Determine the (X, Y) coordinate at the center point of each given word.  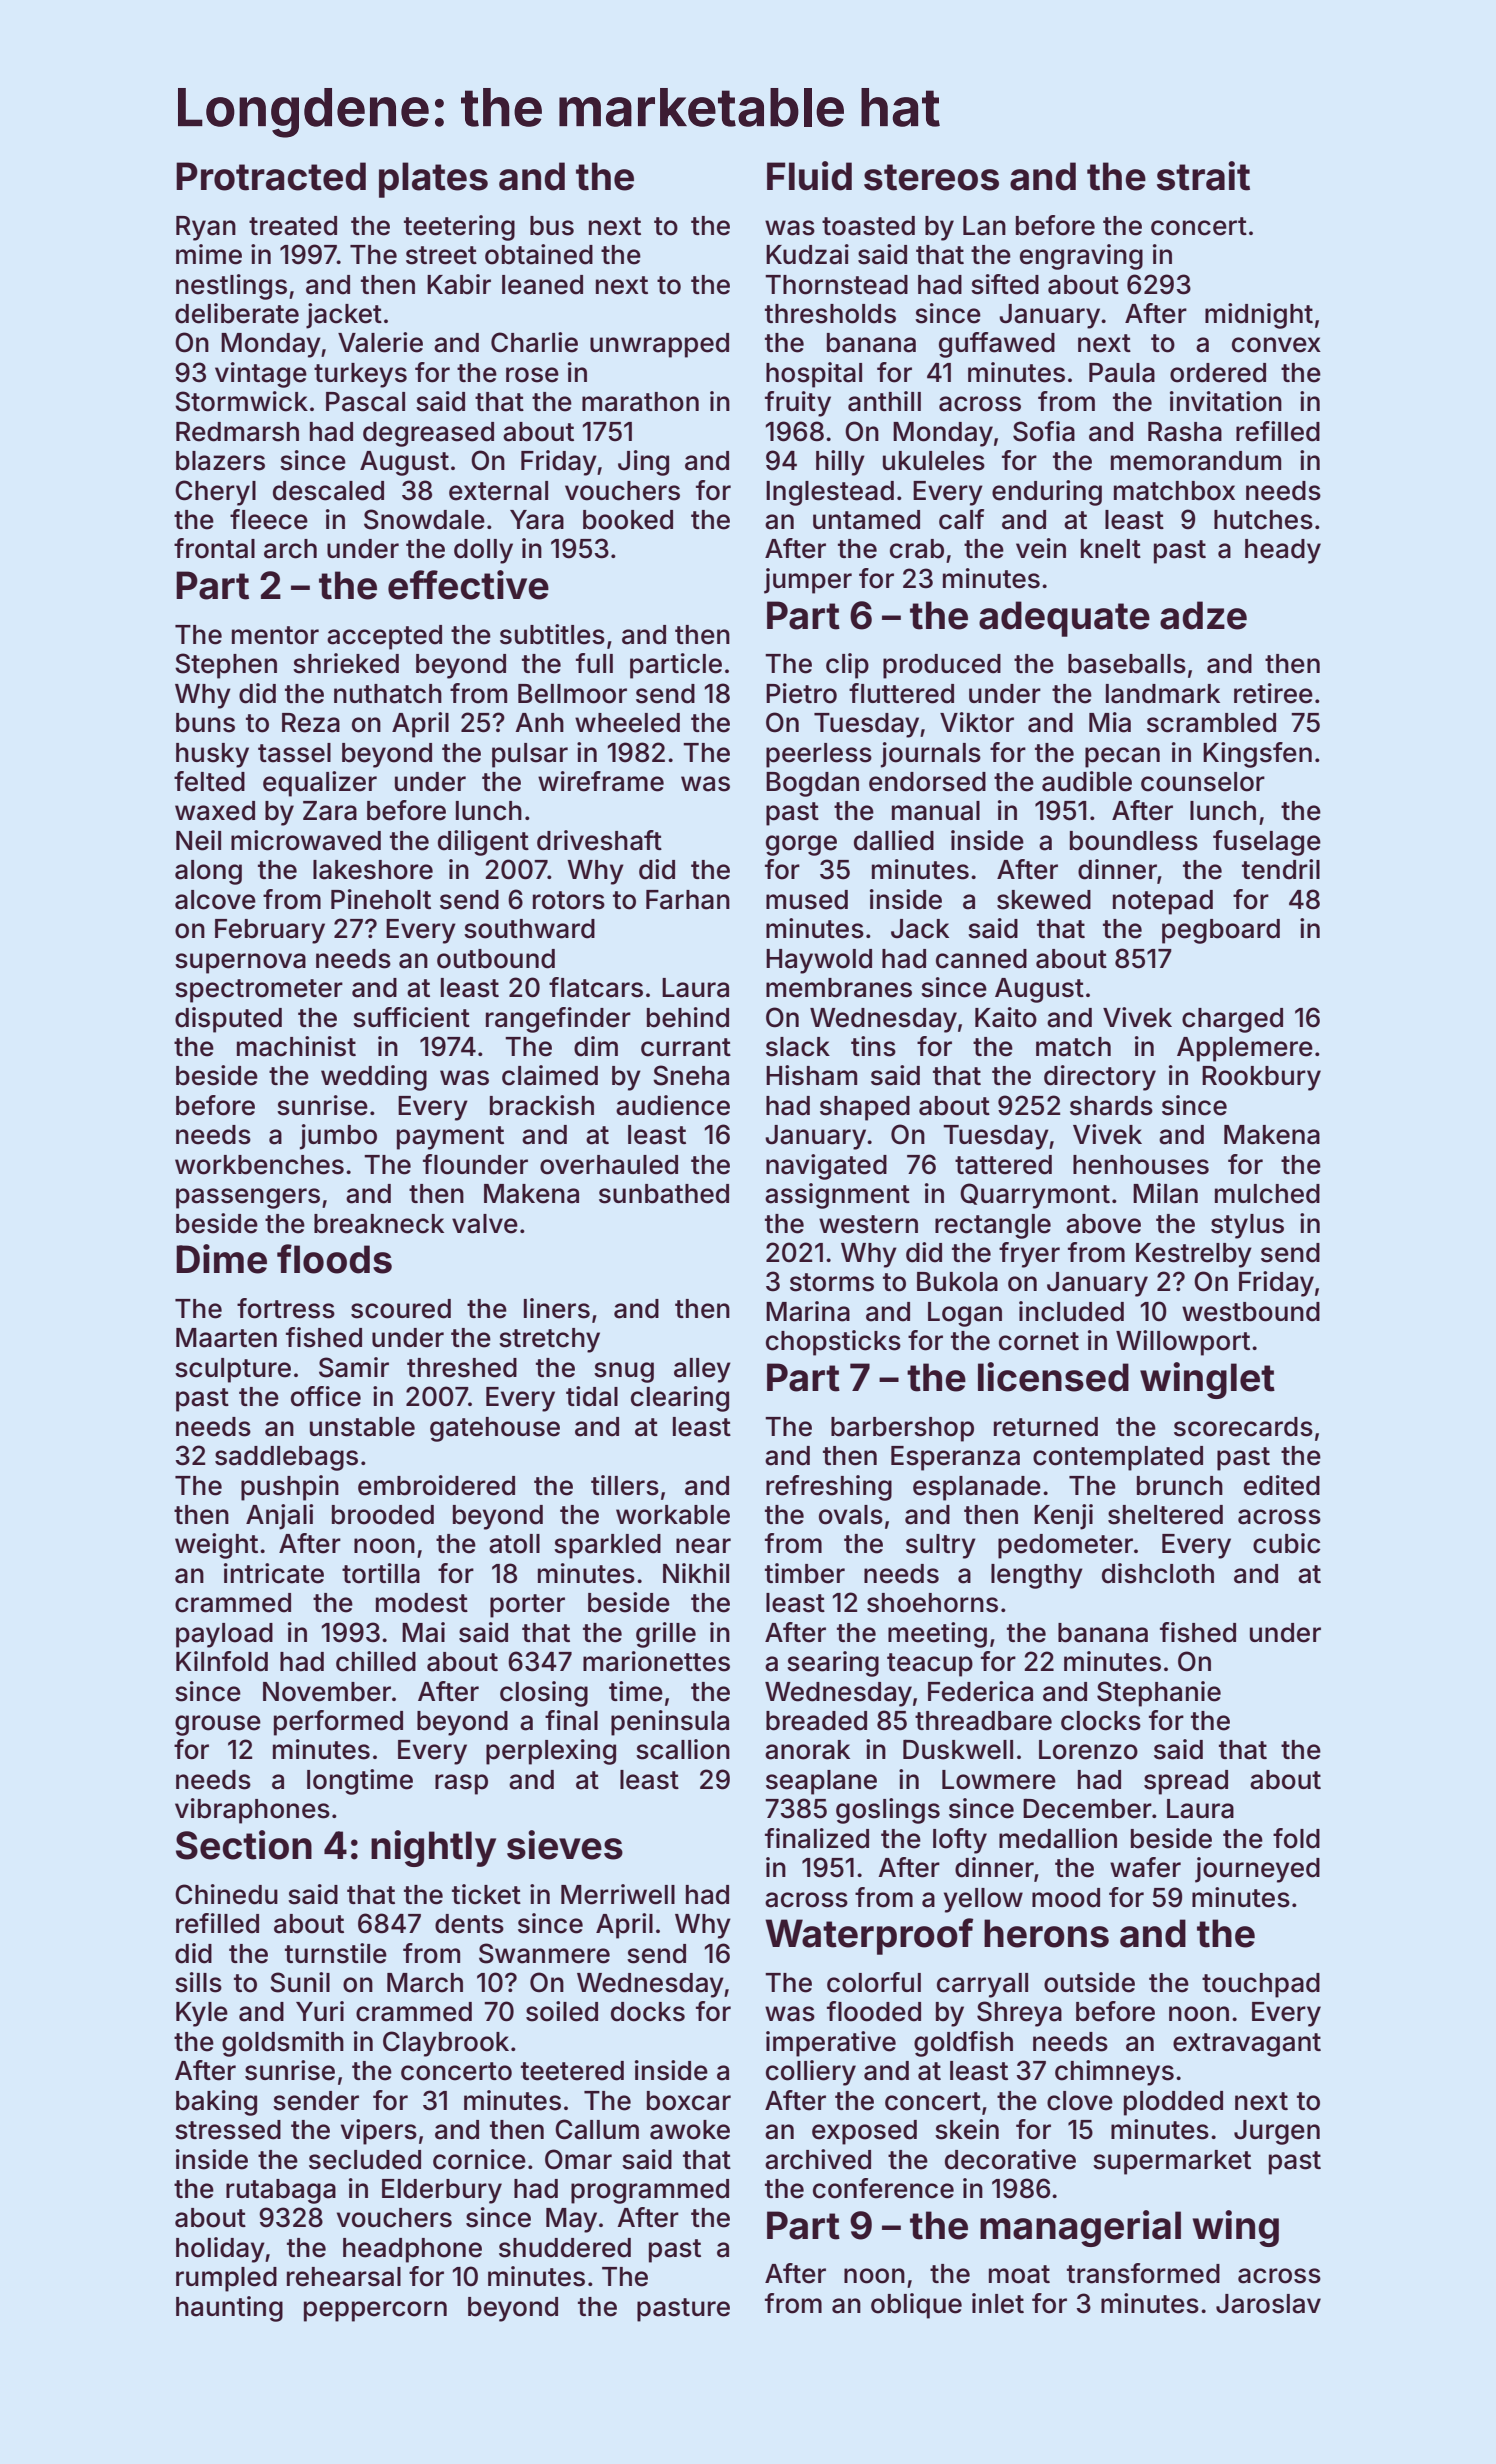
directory (1100, 1078)
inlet (998, 2303)
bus (552, 226)
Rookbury (1261, 1078)
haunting (229, 2309)
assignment (837, 1196)
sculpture (233, 1370)
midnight (1259, 316)
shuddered (565, 2248)
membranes (839, 988)
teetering (459, 228)
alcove (215, 900)
